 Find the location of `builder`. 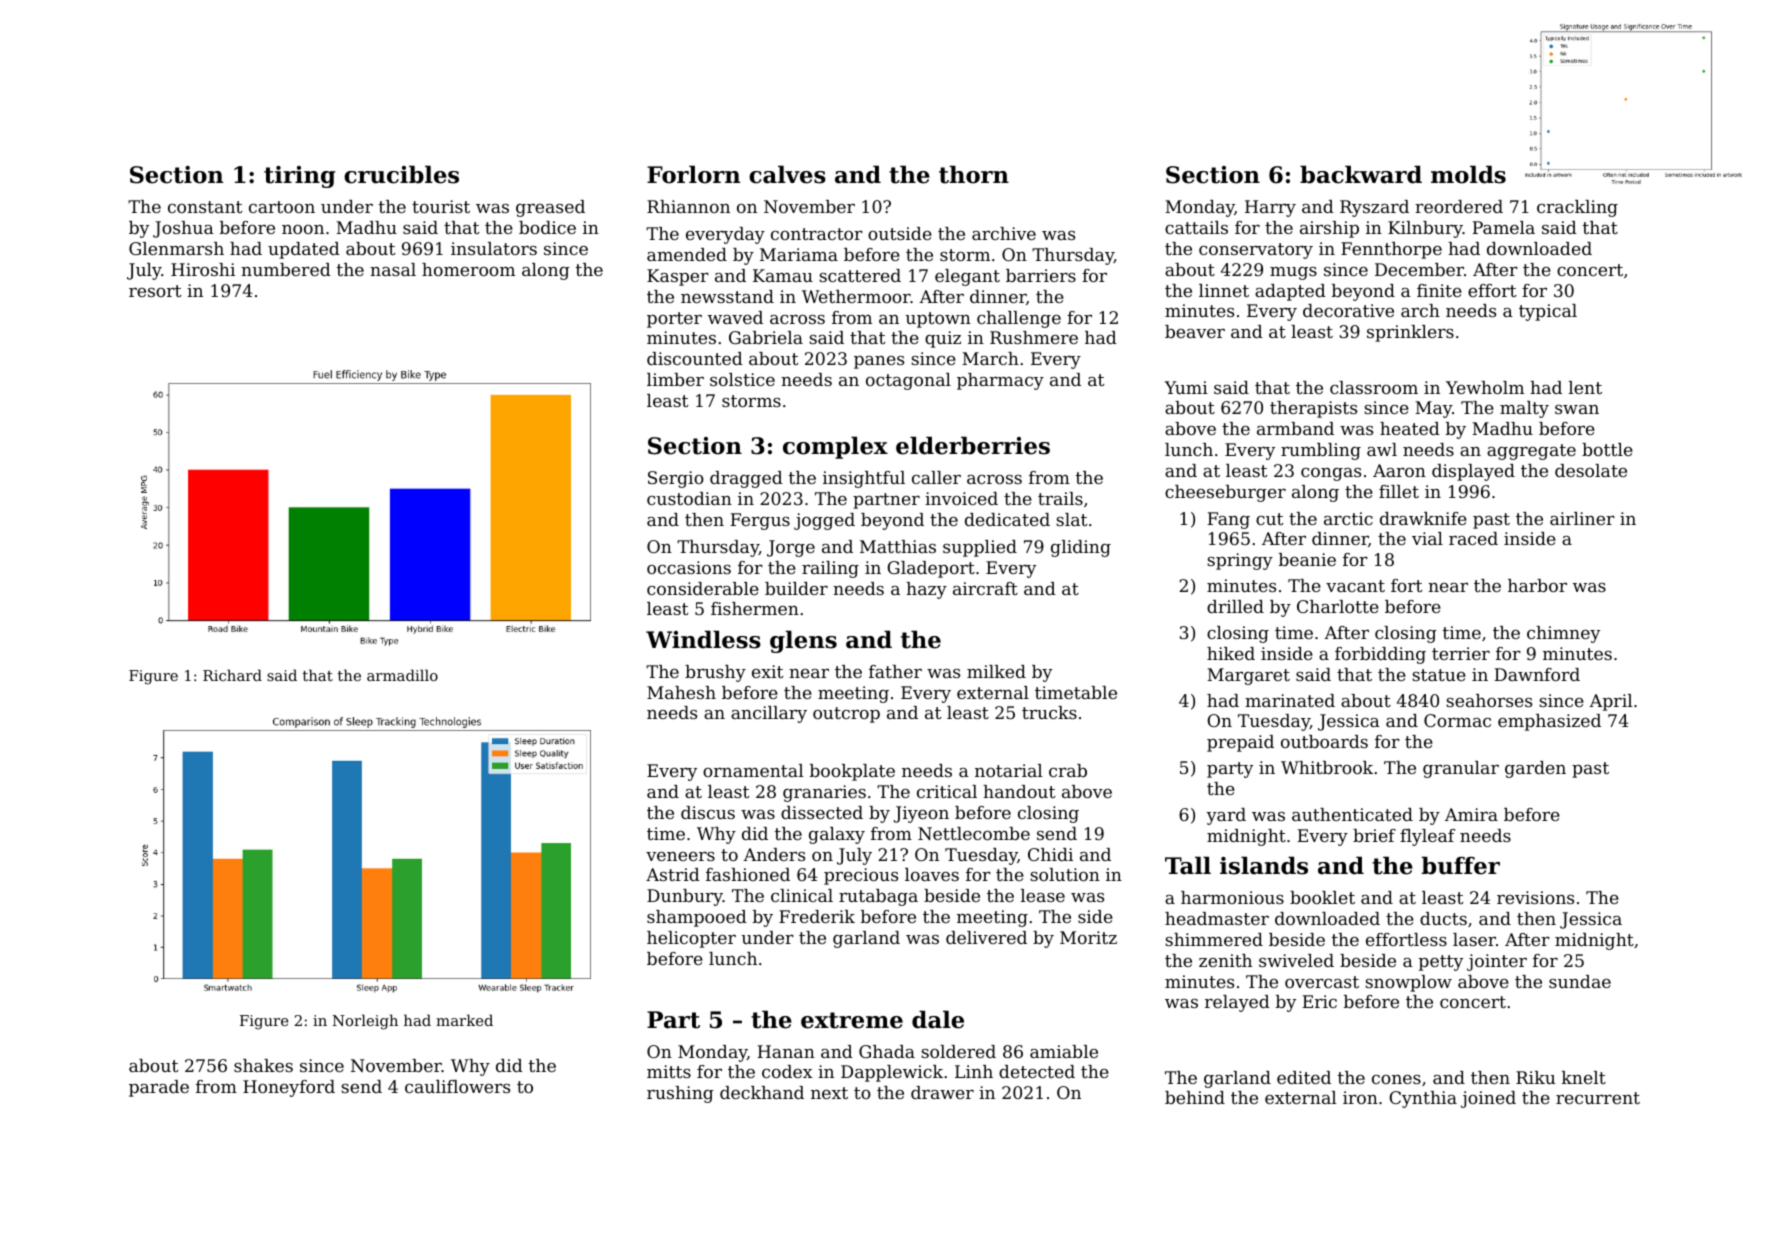

builder is located at coordinates (796, 588).
